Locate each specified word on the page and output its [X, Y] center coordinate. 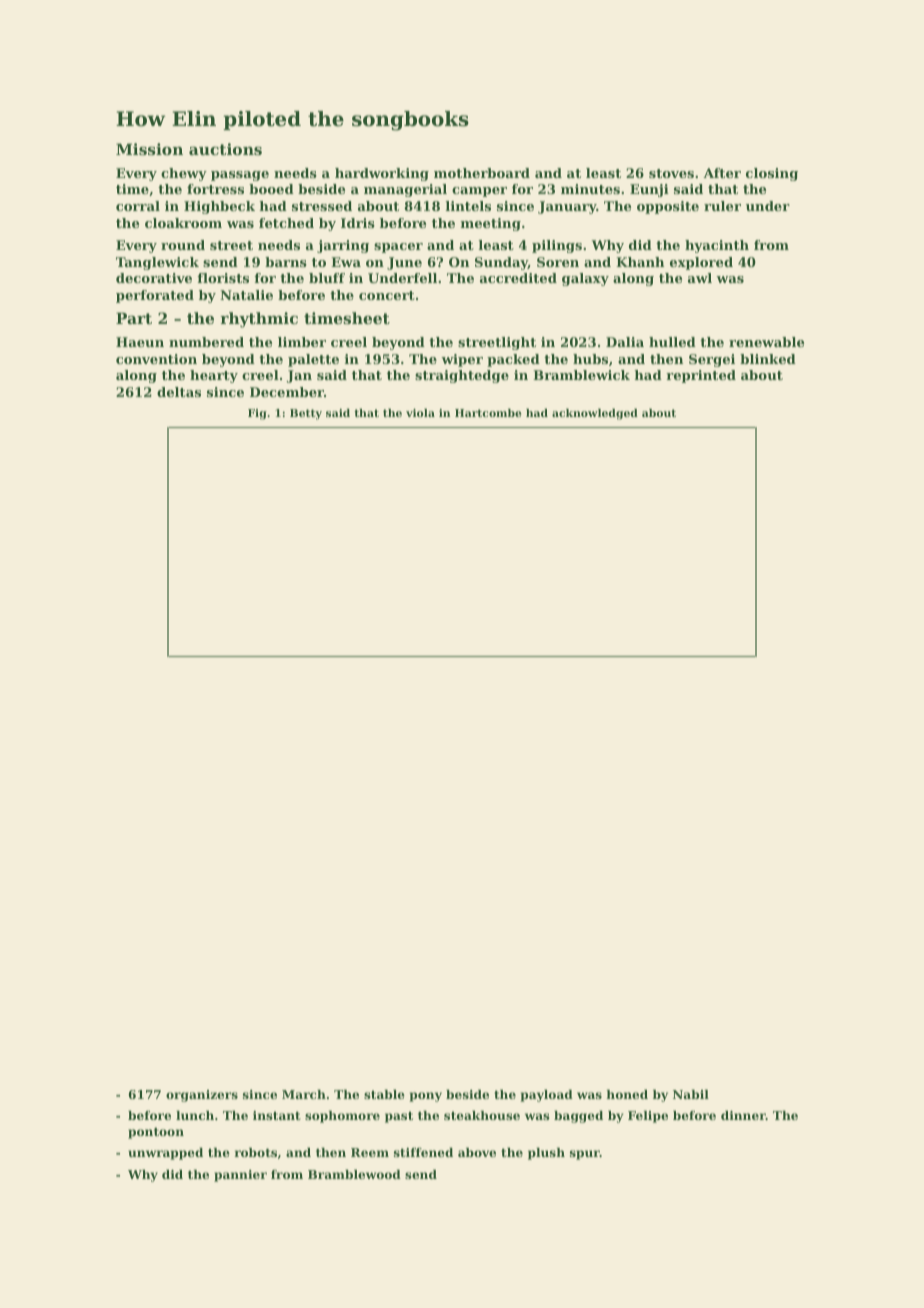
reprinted [701, 376]
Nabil [691, 1094]
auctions [225, 149]
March [304, 1094]
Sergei [712, 360]
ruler [722, 206]
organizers [202, 1096]
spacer [398, 248]
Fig [257, 414]
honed [627, 1094]
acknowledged [595, 414]
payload [546, 1096]
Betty [306, 414]
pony [425, 1097]
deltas [179, 392]
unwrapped [165, 1154]
